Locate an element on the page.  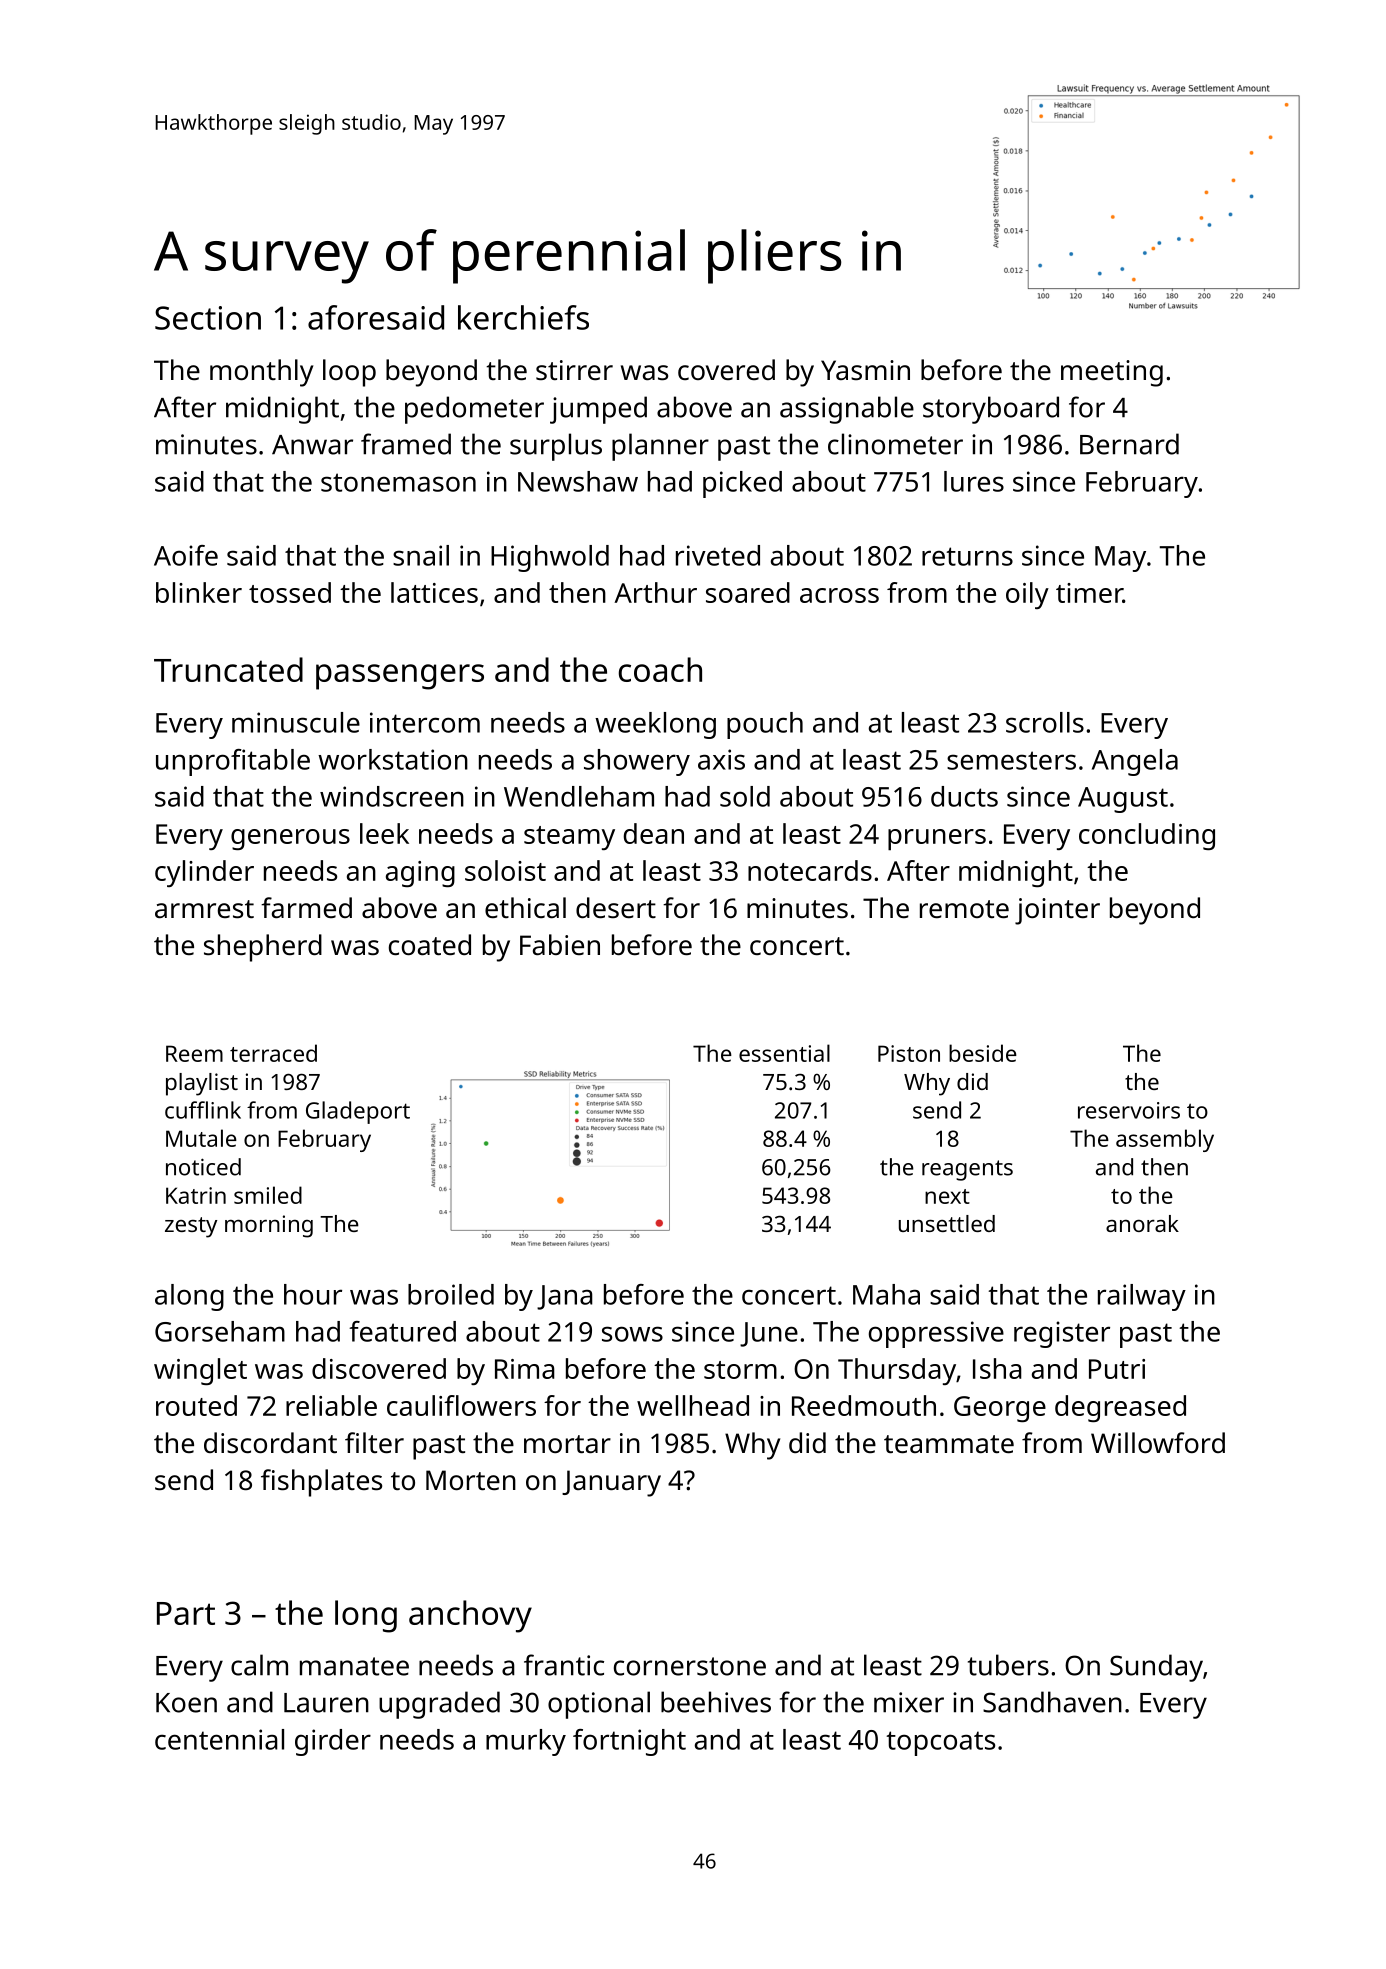
lattices is located at coordinates (434, 592).
